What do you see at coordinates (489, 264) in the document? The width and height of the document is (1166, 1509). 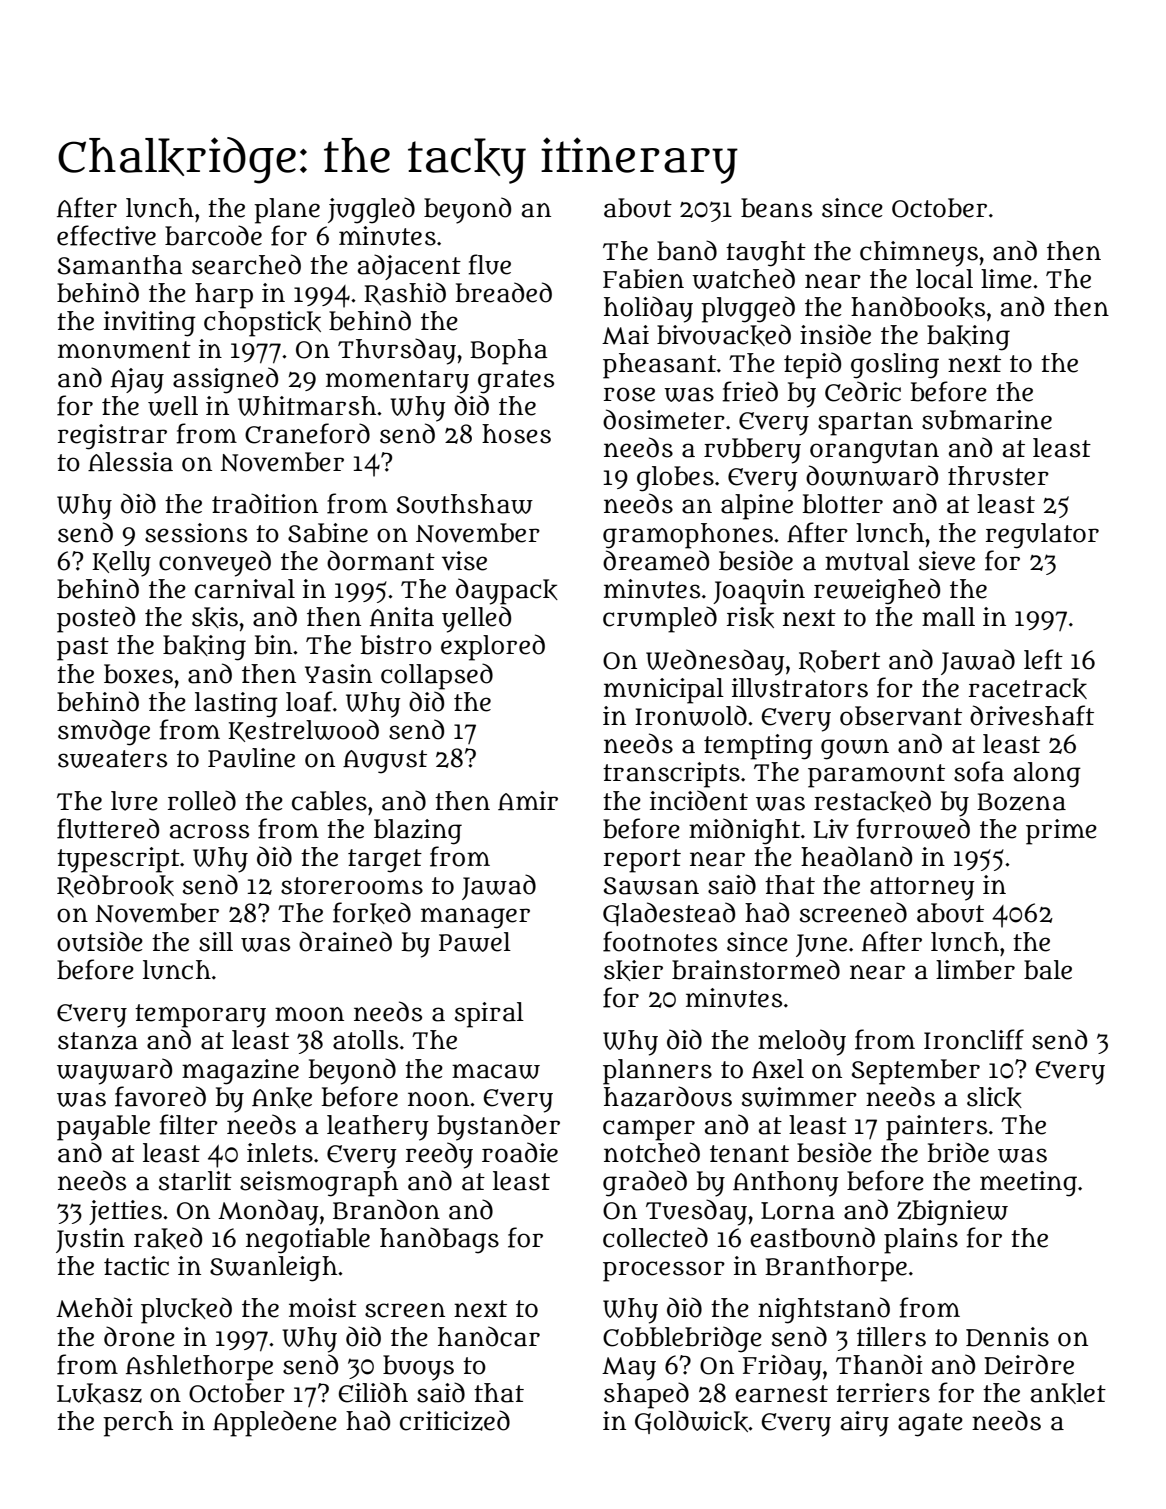 I see `flue` at bounding box center [489, 264].
